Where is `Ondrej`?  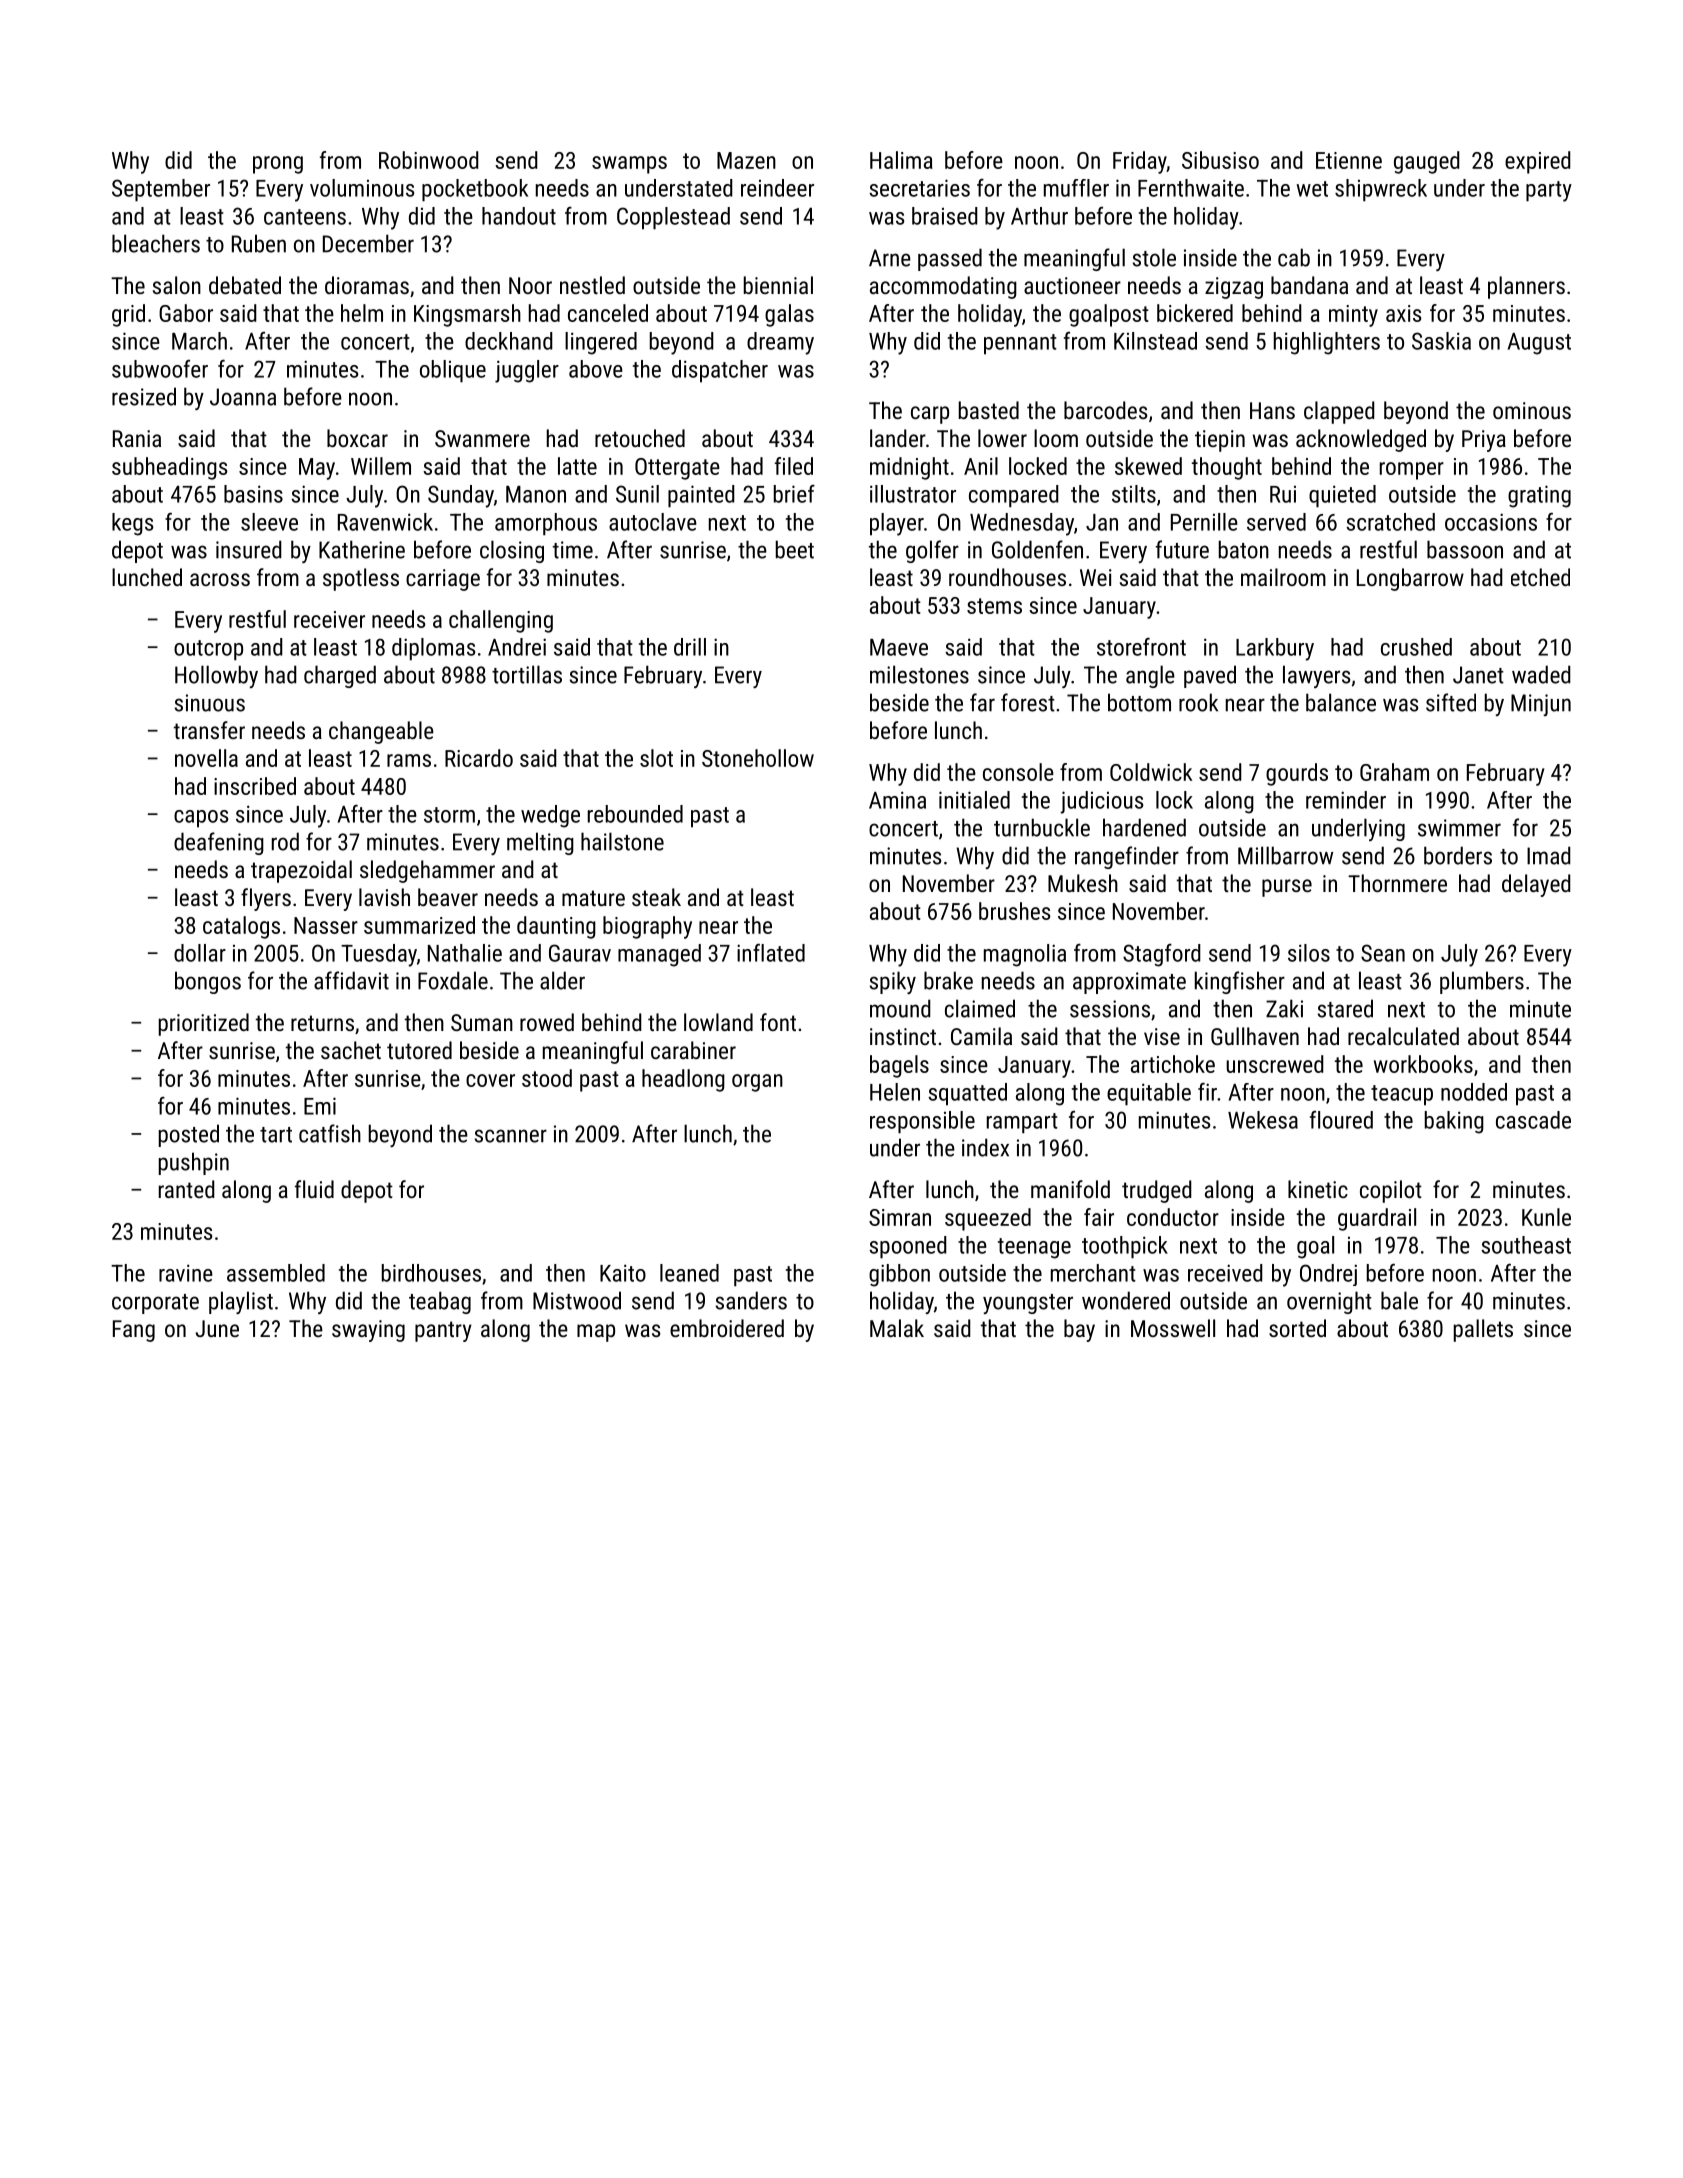
Ondrej is located at coordinates (1328, 1275).
